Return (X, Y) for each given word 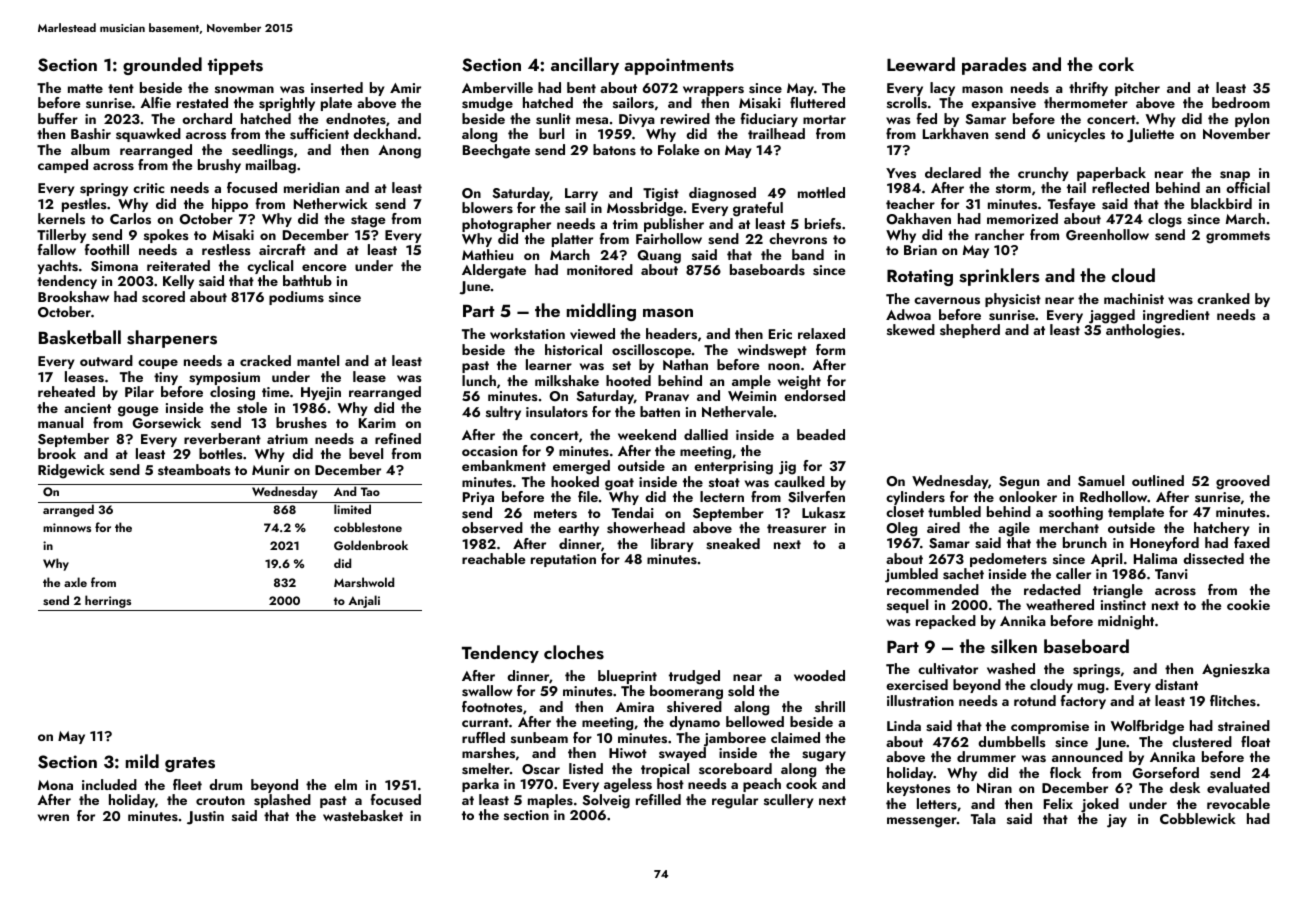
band (808, 254)
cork (1116, 64)
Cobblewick (1198, 818)
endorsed (814, 396)
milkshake (567, 381)
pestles (84, 205)
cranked (1223, 298)
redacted (1052, 589)
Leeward (921, 64)
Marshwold (364, 582)
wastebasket (363, 815)
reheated (66, 391)
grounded (162, 66)
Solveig (606, 801)
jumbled (911, 575)
